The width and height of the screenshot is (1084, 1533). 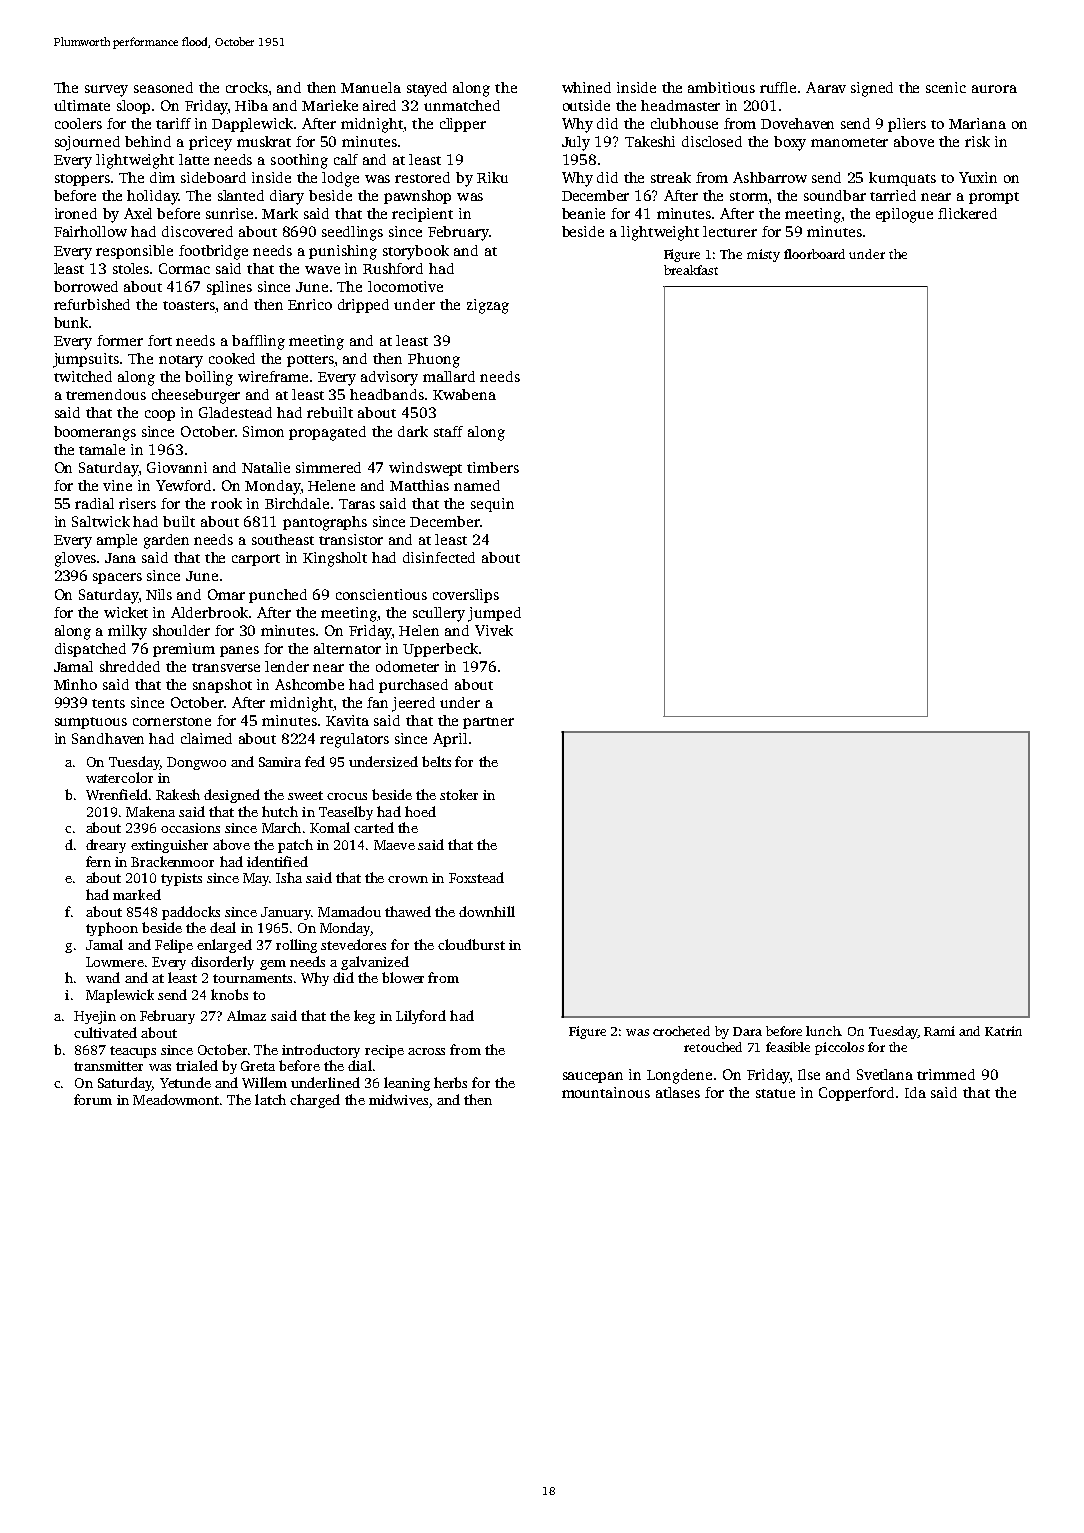 What do you see at coordinates (763, 255) in the screenshot?
I see `misty` at bounding box center [763, 255].
